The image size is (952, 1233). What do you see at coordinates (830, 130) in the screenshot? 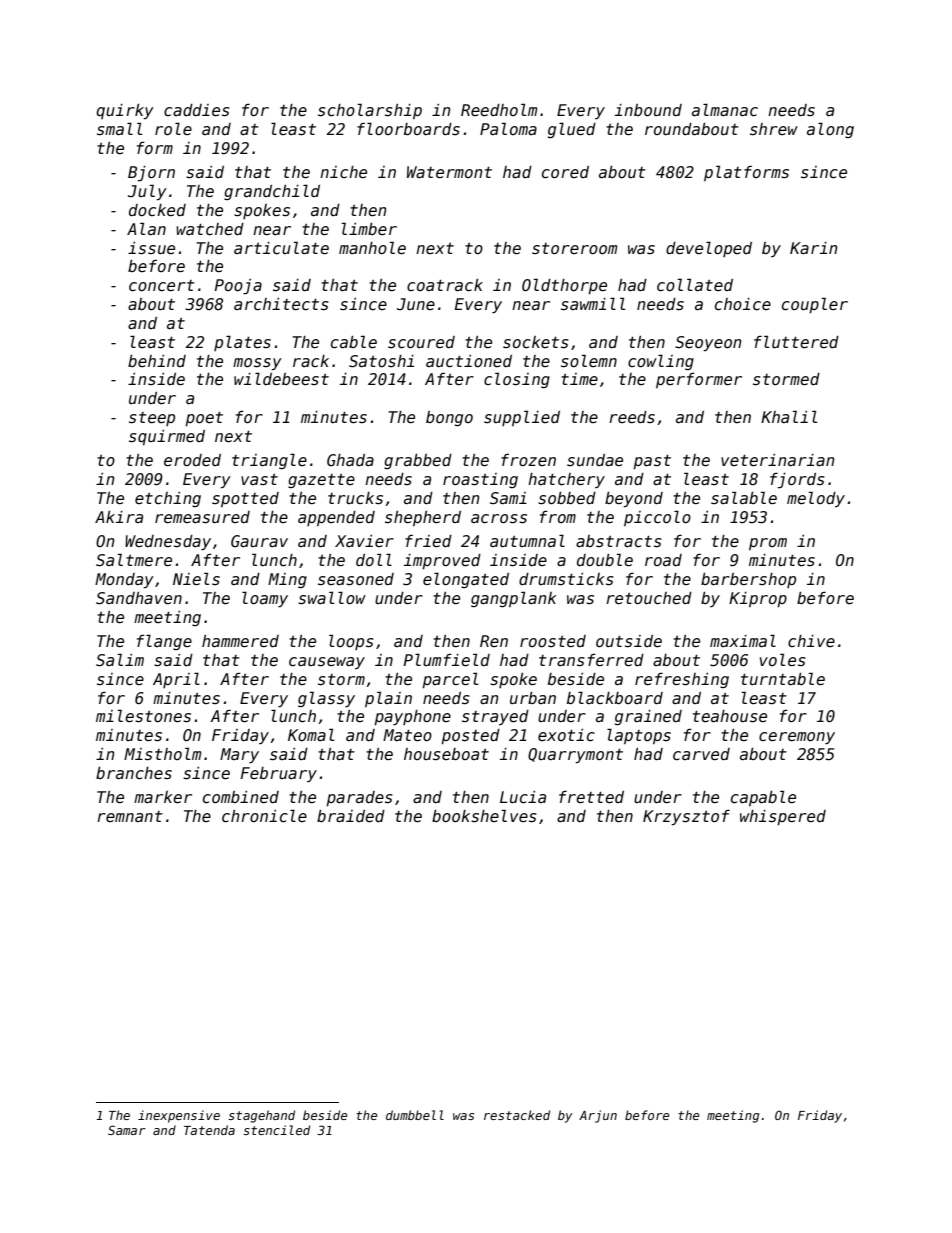
I see `along` at bounding box center [830, 130].
